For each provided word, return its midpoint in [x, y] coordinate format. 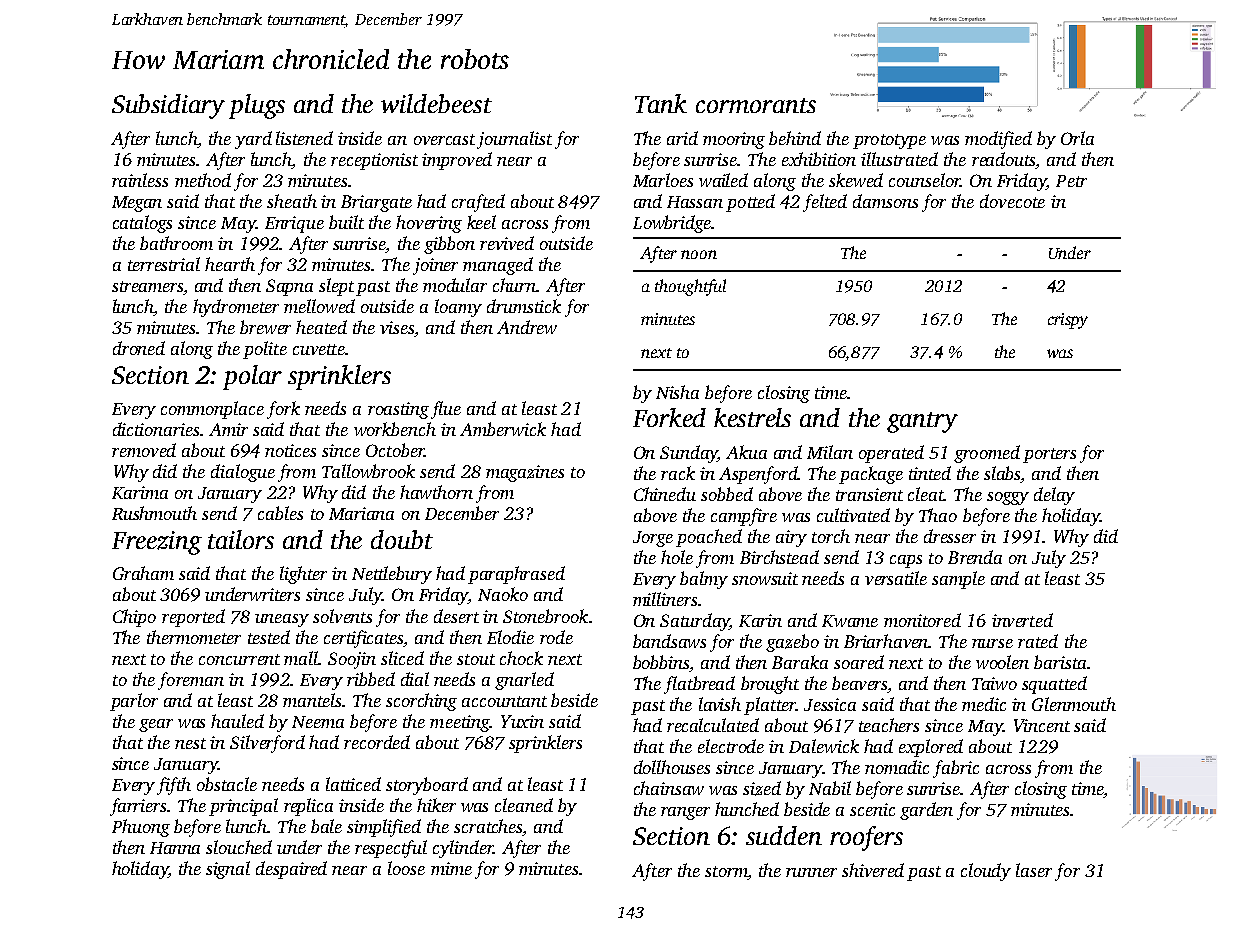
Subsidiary [168, 106]
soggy [1008, 498]
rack [678, 473]
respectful [391, 849]
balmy [704, 580]
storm [726, 871]
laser [1034, 870]
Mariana [361, 513]
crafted [478, 203]
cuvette [319, 349]
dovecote [1012, 201]
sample [958, 580]
